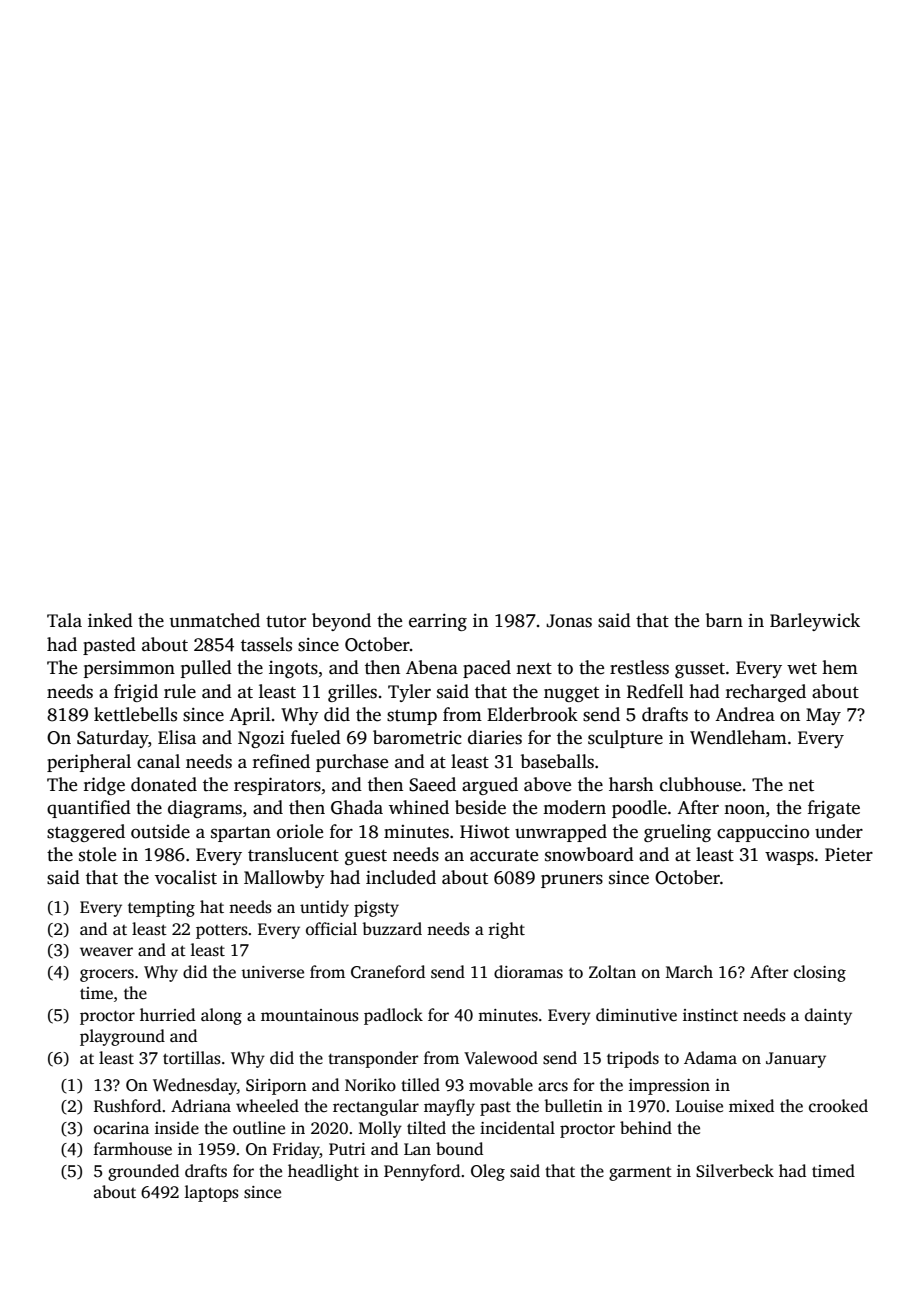 This screenshot has width=924, height=1314. I want to click on tilted, so click(426, 1128).
